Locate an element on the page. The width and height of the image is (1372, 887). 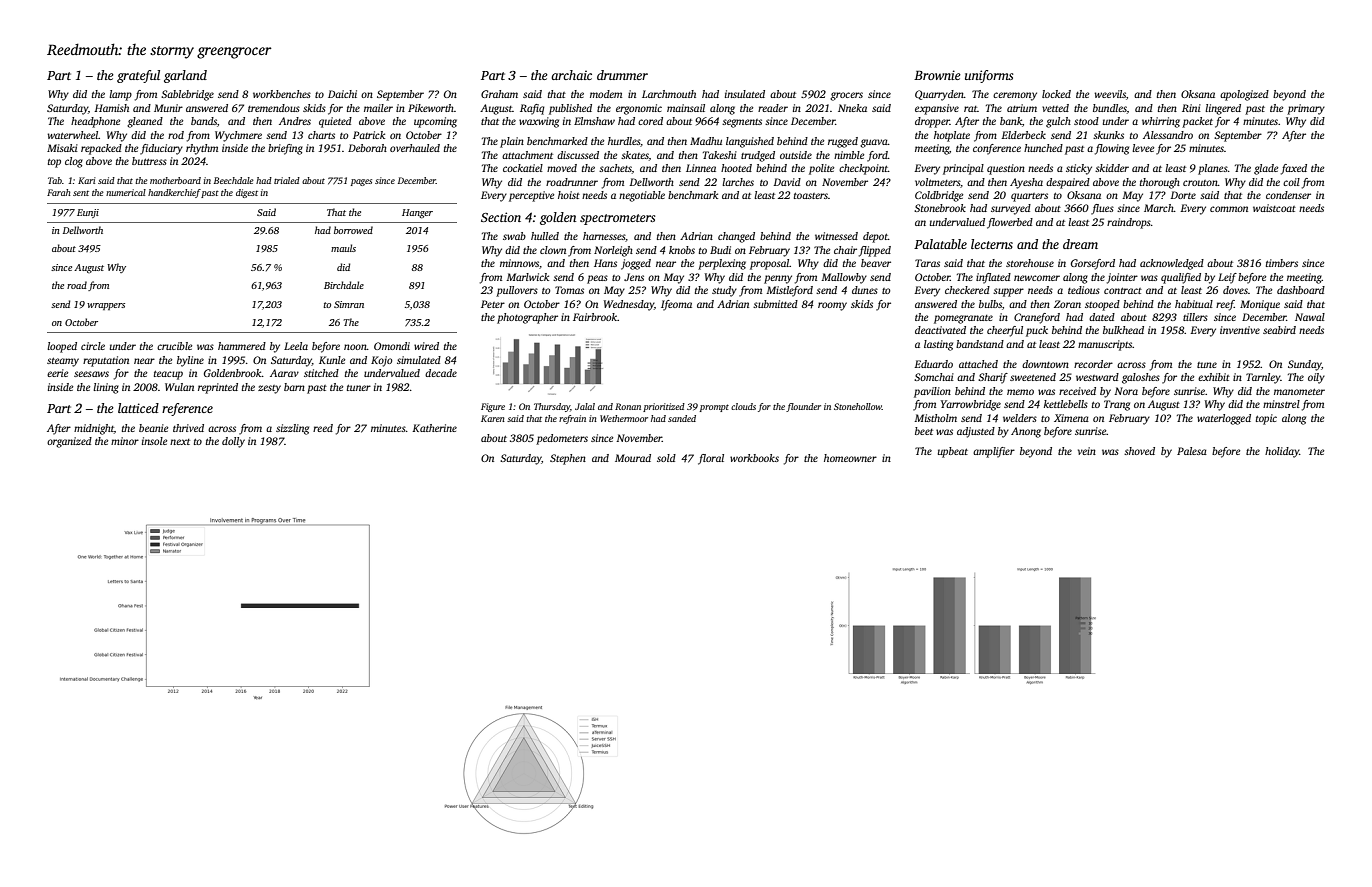
Tomas is located at coordinates (569, 290).
